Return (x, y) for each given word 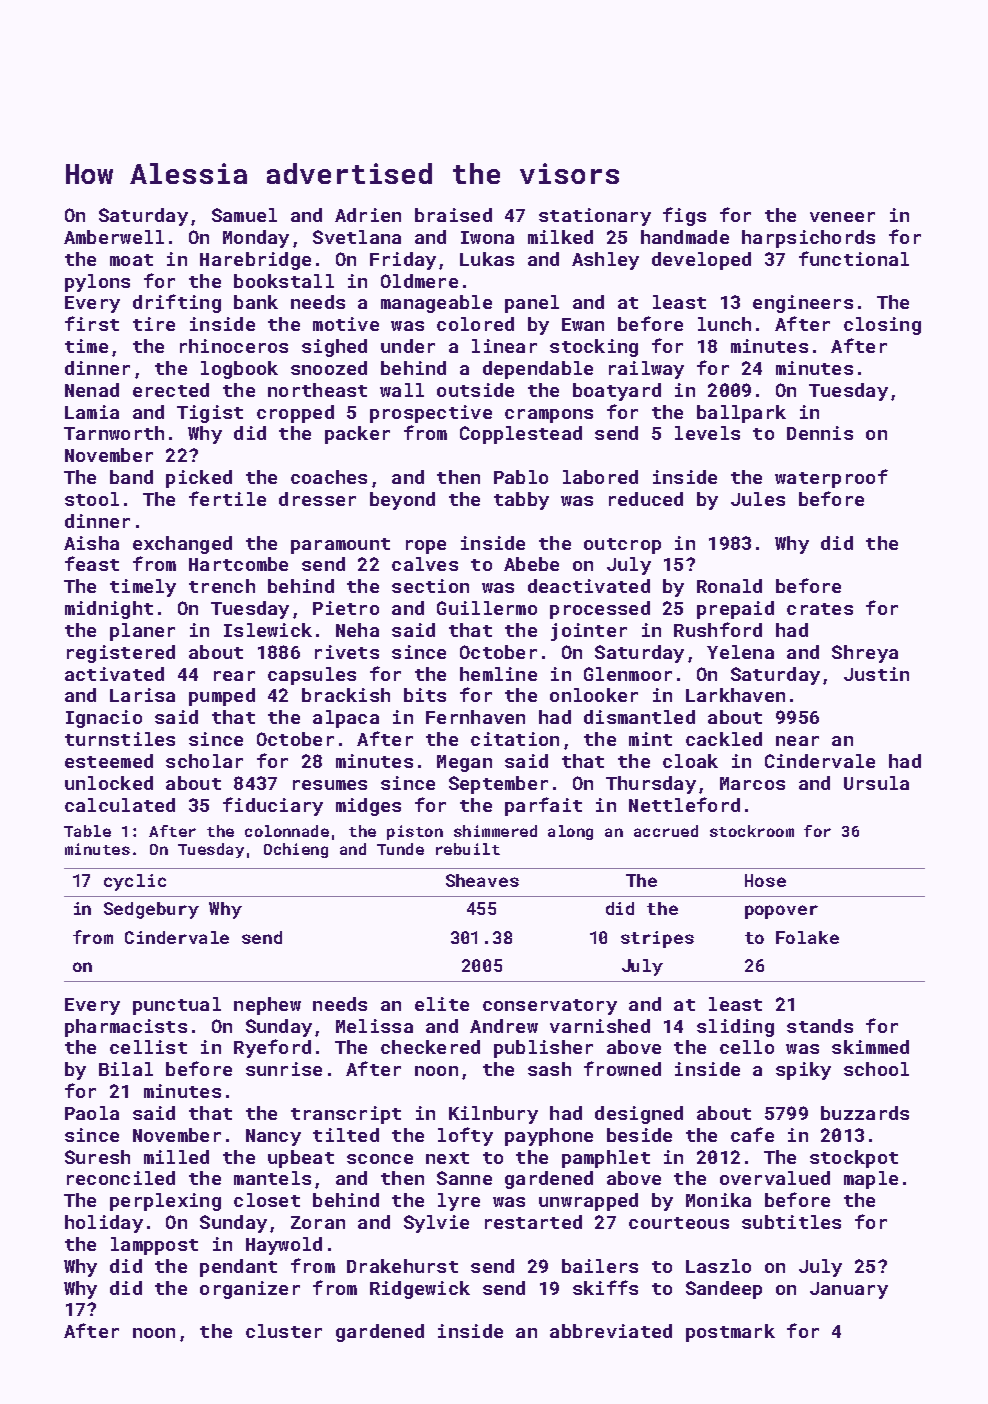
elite (442, 1004)
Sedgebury (151, 910)
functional (854, 258)
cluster (284, 1331)
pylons (97, 283)
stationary (595, 217)
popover (781, 912)
